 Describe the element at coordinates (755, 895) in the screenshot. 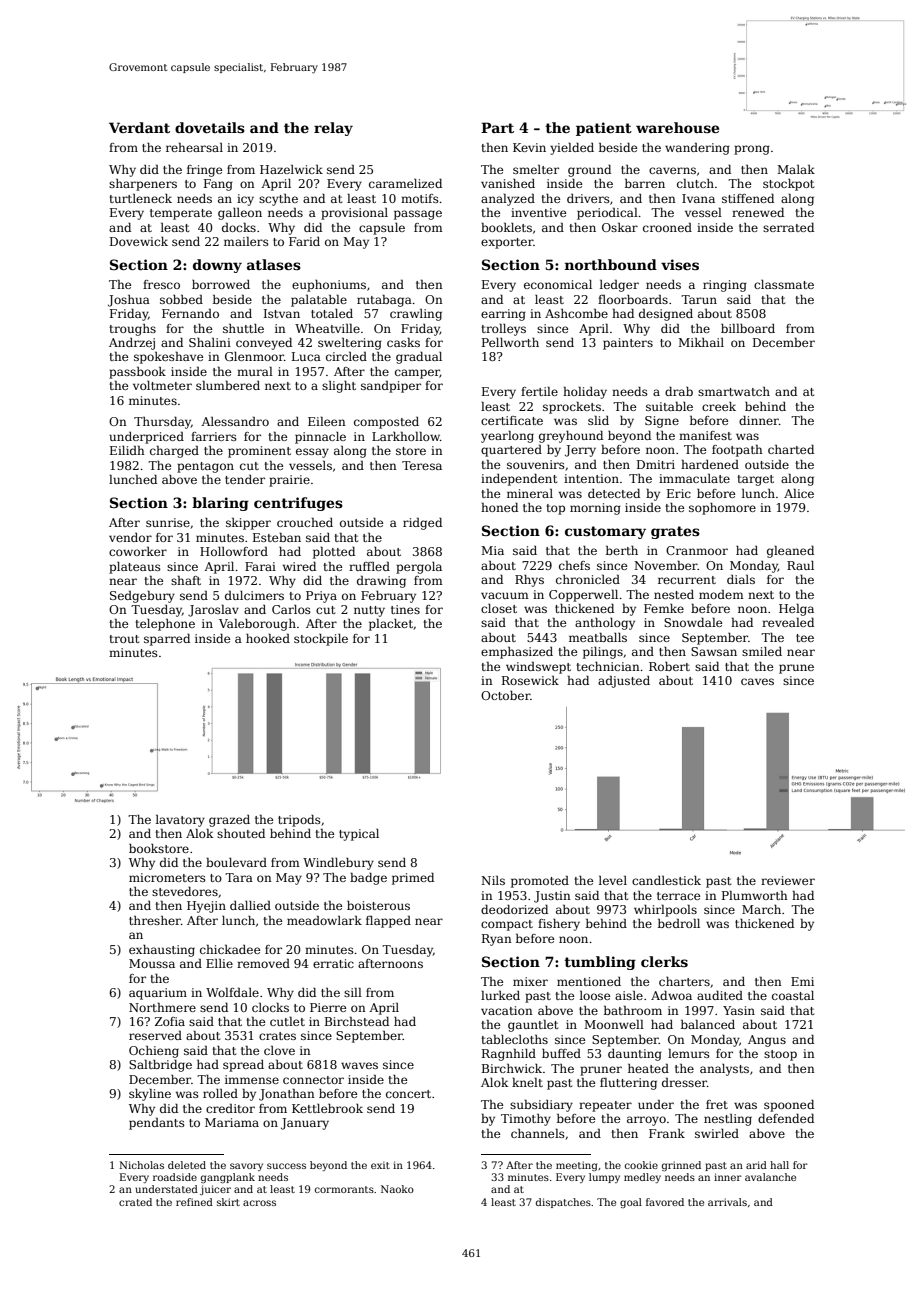

I see `Plumworth` at that location.
